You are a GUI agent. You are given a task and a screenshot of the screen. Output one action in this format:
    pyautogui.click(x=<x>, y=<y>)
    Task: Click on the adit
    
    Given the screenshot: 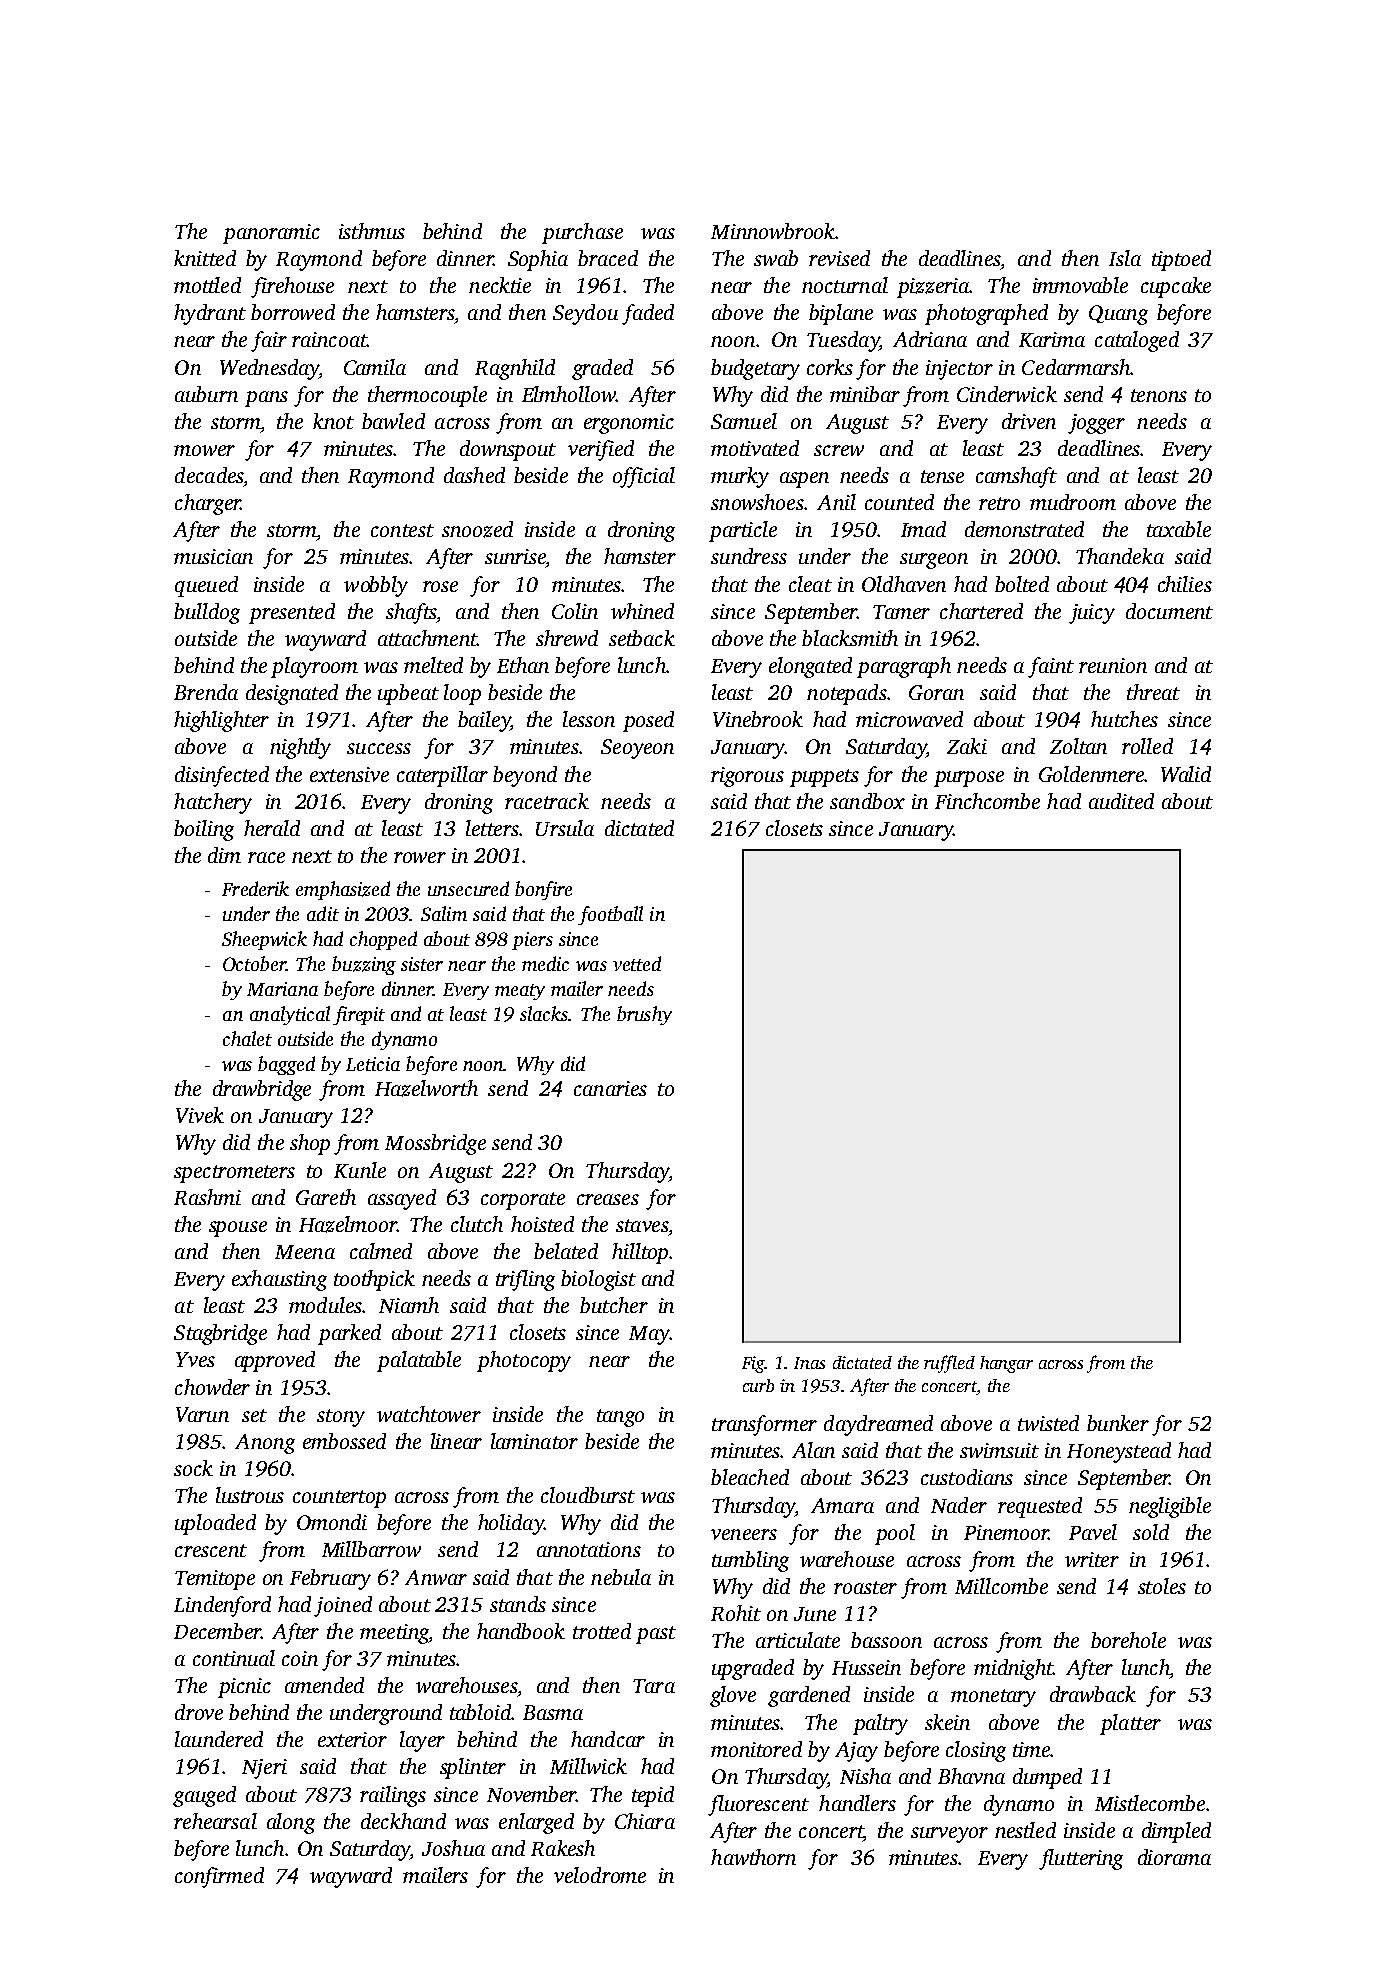 What is the action you would take?
    pyautogui.click(x=323, y=913)
